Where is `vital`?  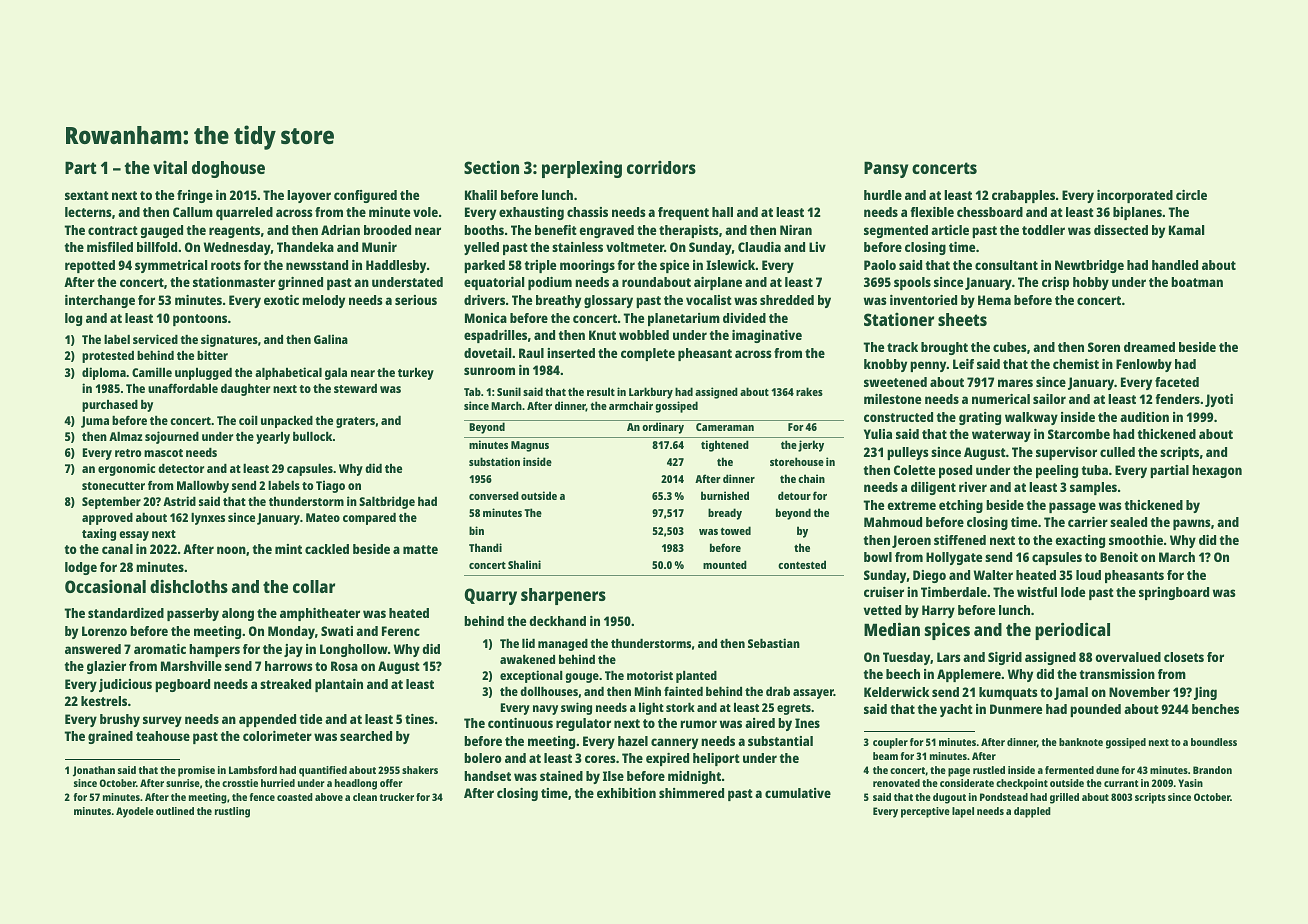
vital is located at coordinates (170, 167).
